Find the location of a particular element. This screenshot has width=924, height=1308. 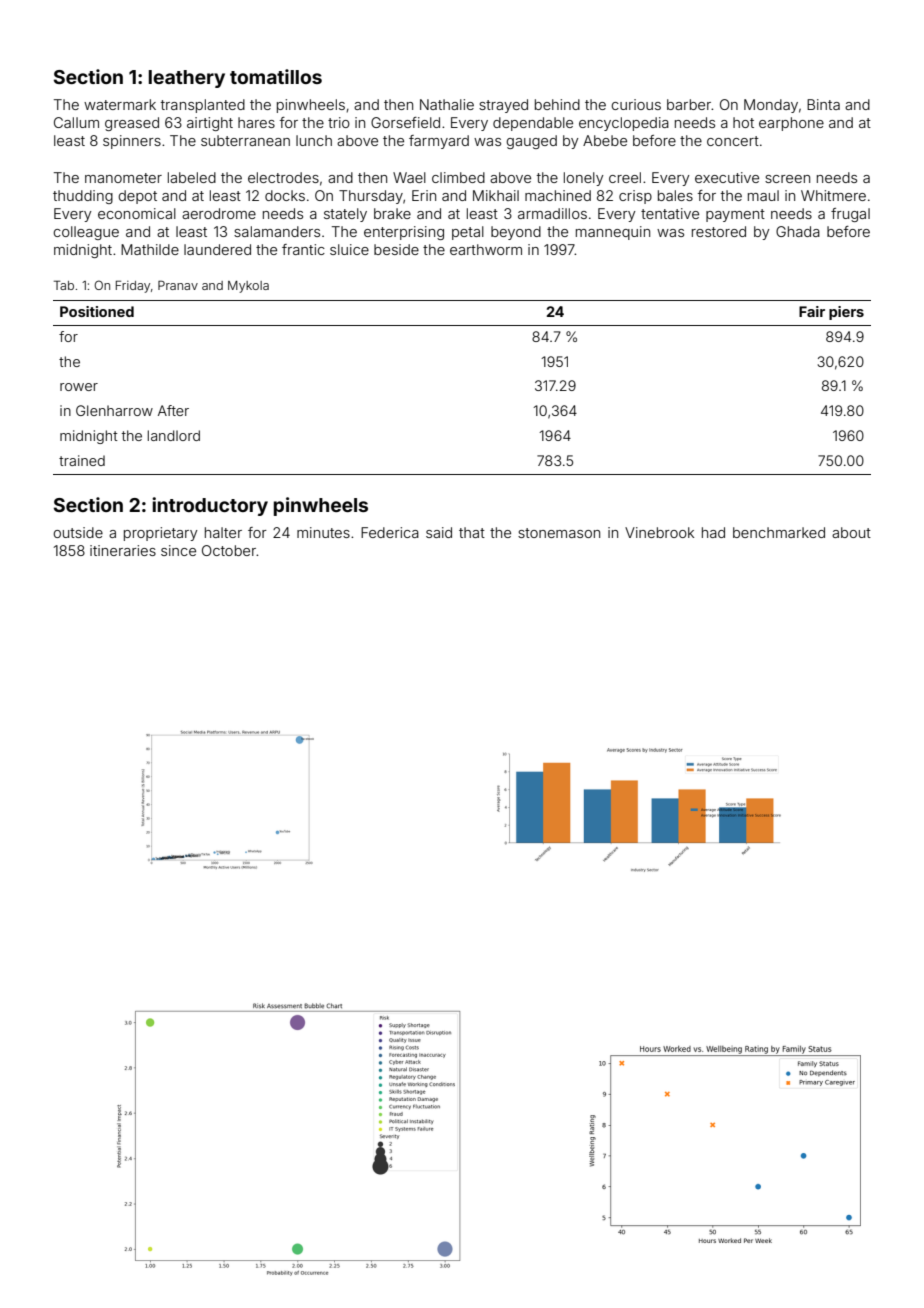

mannequin is located at coordinates (613, 233).
